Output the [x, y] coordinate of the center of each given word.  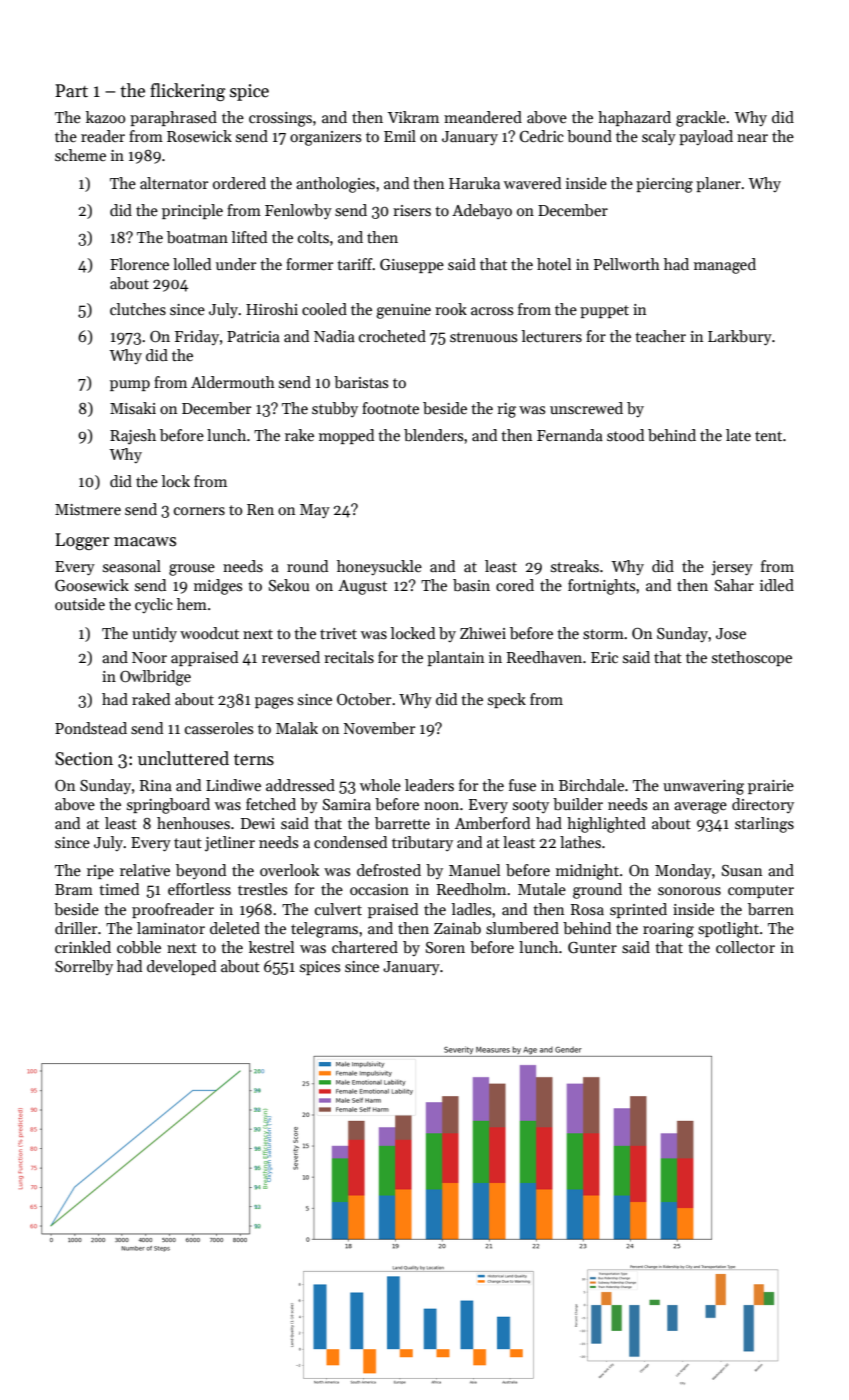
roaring [668, 930]
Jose [731, 633]
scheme [80, 155]
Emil [400, 136]
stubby [335, 409]
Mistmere [88, 509]
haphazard [634, 118]
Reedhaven [544, 657]
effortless [199, 889]
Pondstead [91, 728]
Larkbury [740, 338]
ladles [471, 909]
